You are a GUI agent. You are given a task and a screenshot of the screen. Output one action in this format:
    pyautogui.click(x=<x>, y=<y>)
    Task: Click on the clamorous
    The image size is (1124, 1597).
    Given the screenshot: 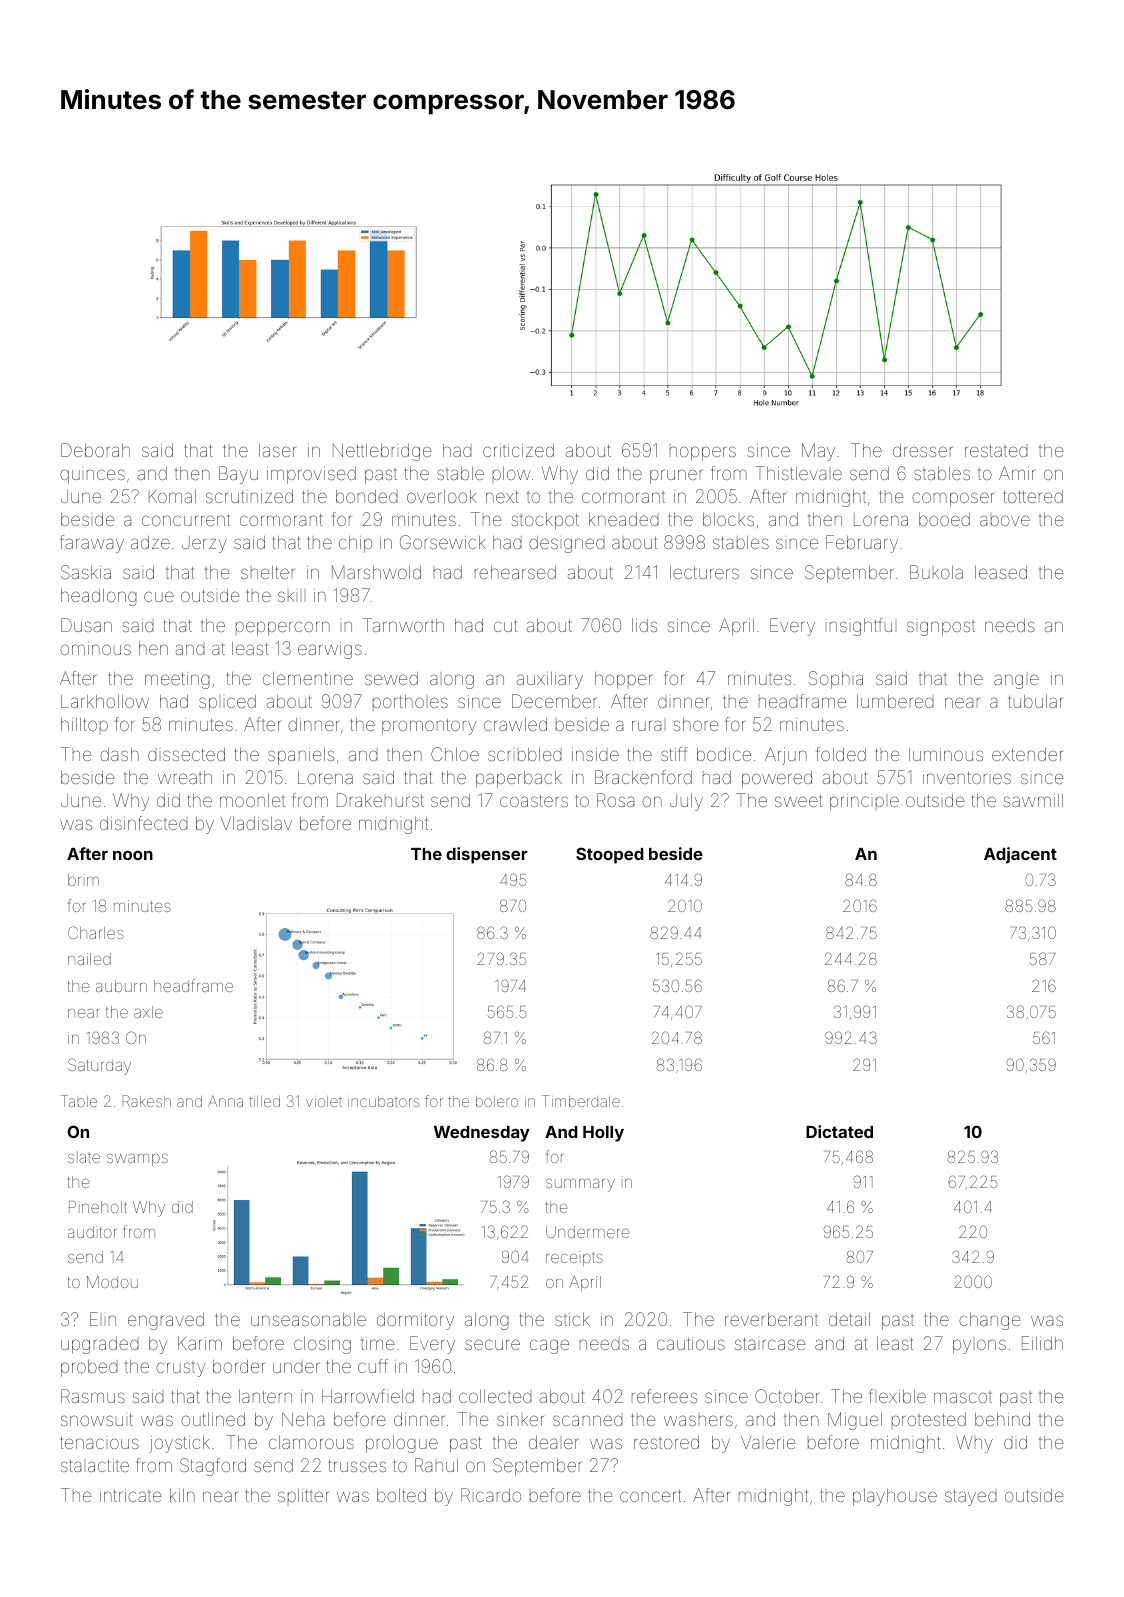 What is the action you would take?
    pyautogui.click(x=311, y=1442)
